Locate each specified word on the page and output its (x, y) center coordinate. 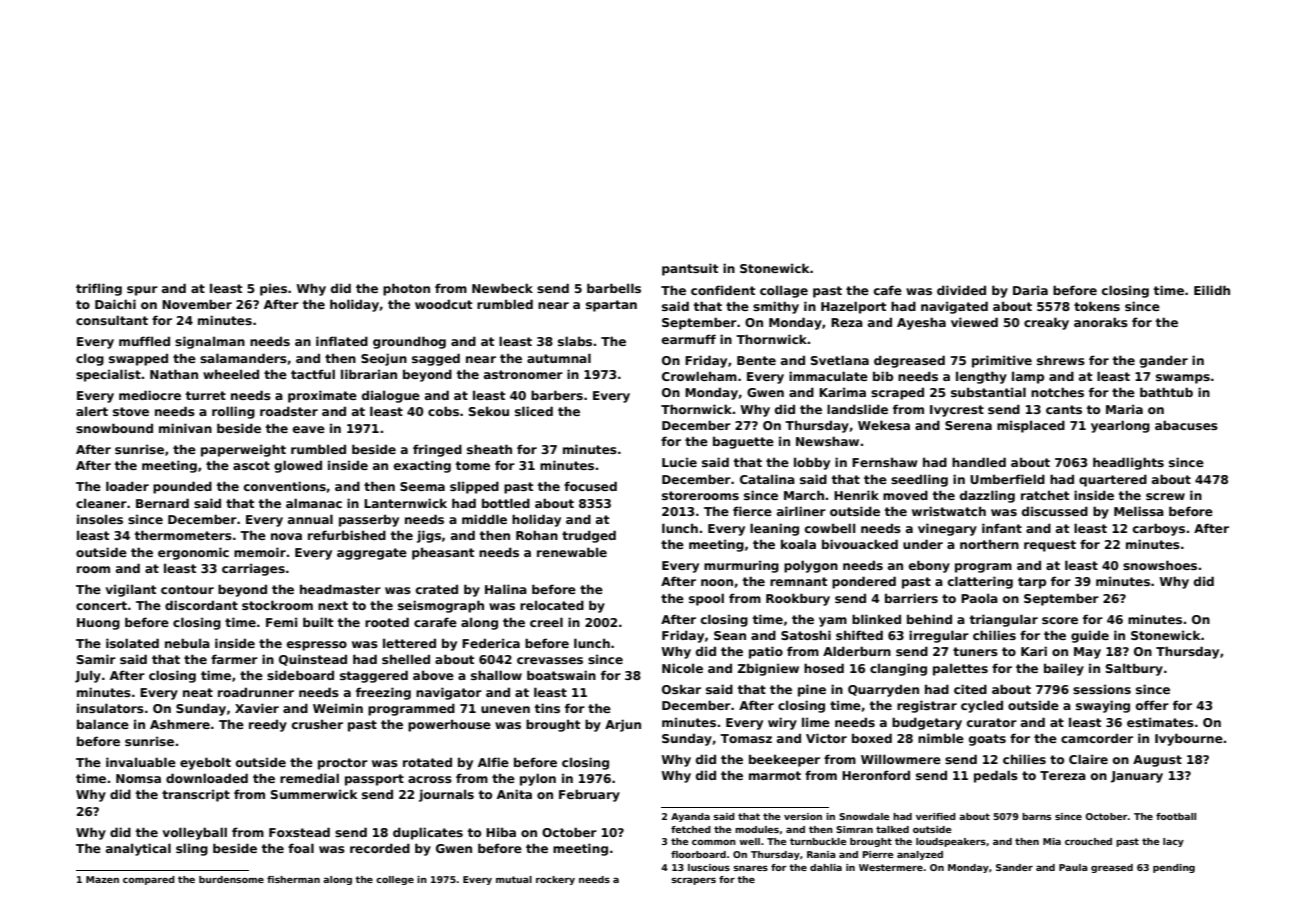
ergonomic (193, 553)
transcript (196, 795)
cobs (443, 411)
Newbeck (502, 288)
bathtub (1166, 392)
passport (374, 780)
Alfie (493, 762)
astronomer (523, 374)
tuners (975, 651)
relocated (552, 605)
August (1157, 761)
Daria (1030, 290)
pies (273, 289)
